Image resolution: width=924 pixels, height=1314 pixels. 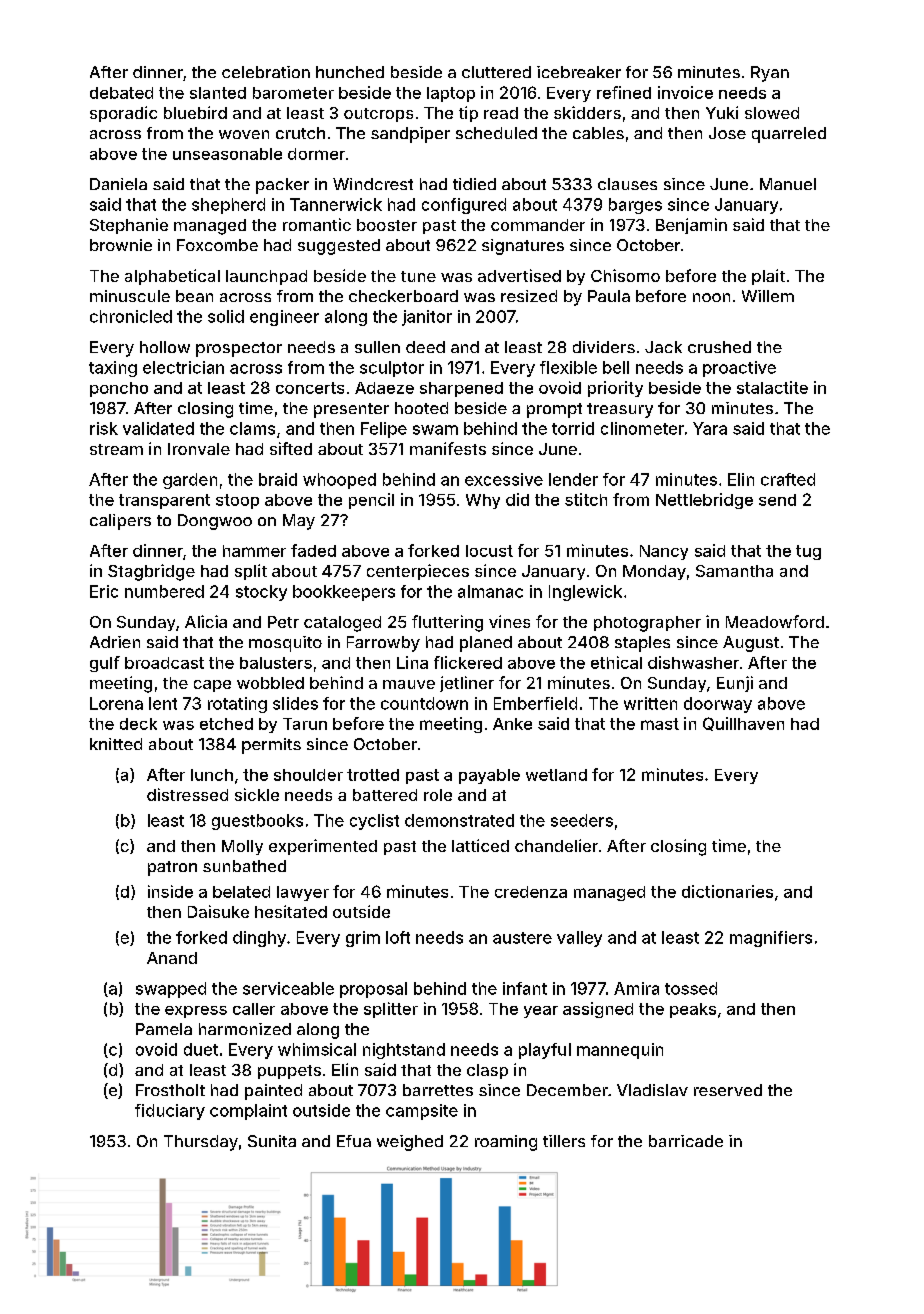 I want to click on mauve, so click(x=409, y=684).
